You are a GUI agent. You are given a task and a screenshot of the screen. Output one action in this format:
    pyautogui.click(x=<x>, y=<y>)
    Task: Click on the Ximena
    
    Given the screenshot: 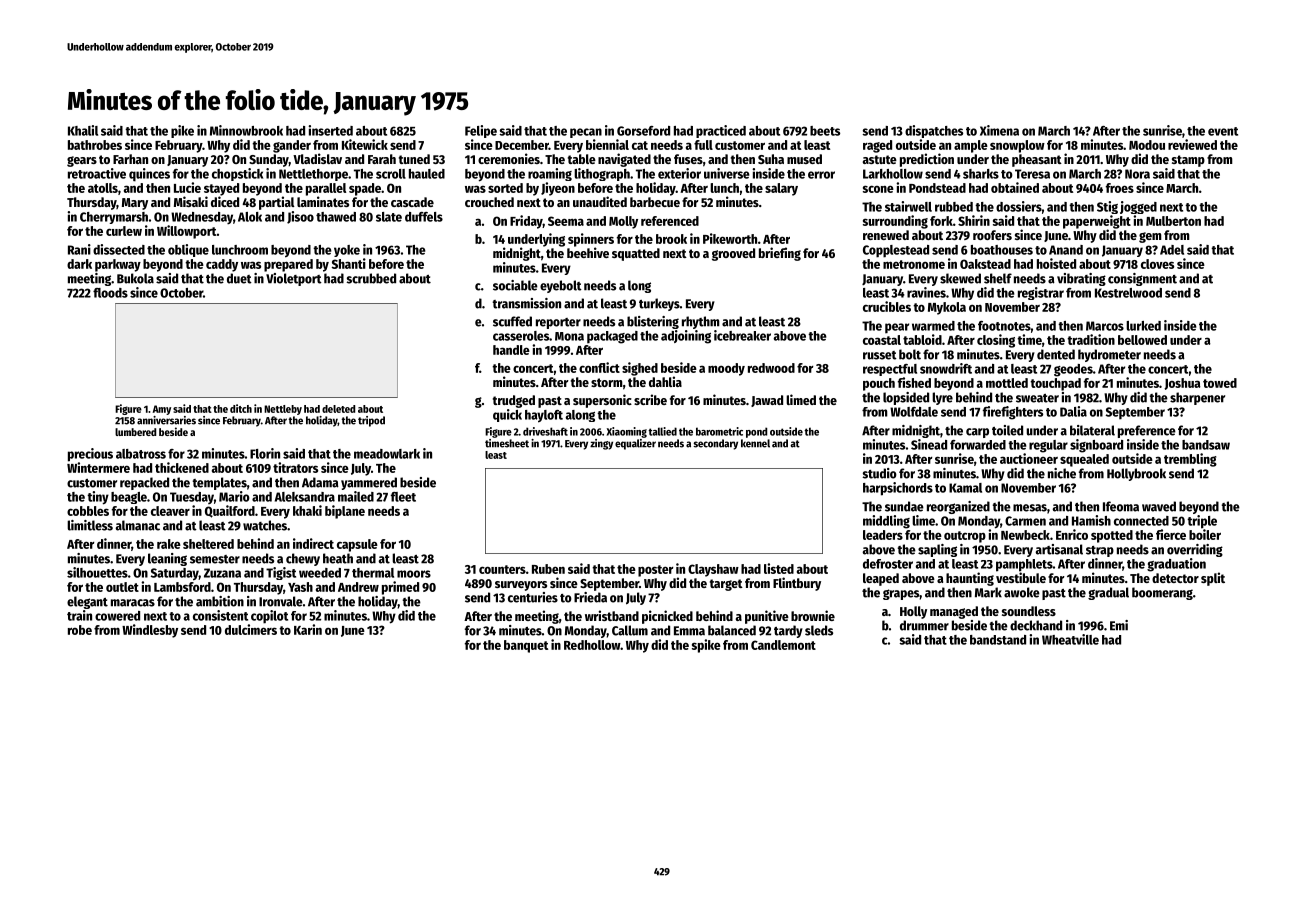 What is the action you would take?
    pyautogui.click(x=999, y=130)
